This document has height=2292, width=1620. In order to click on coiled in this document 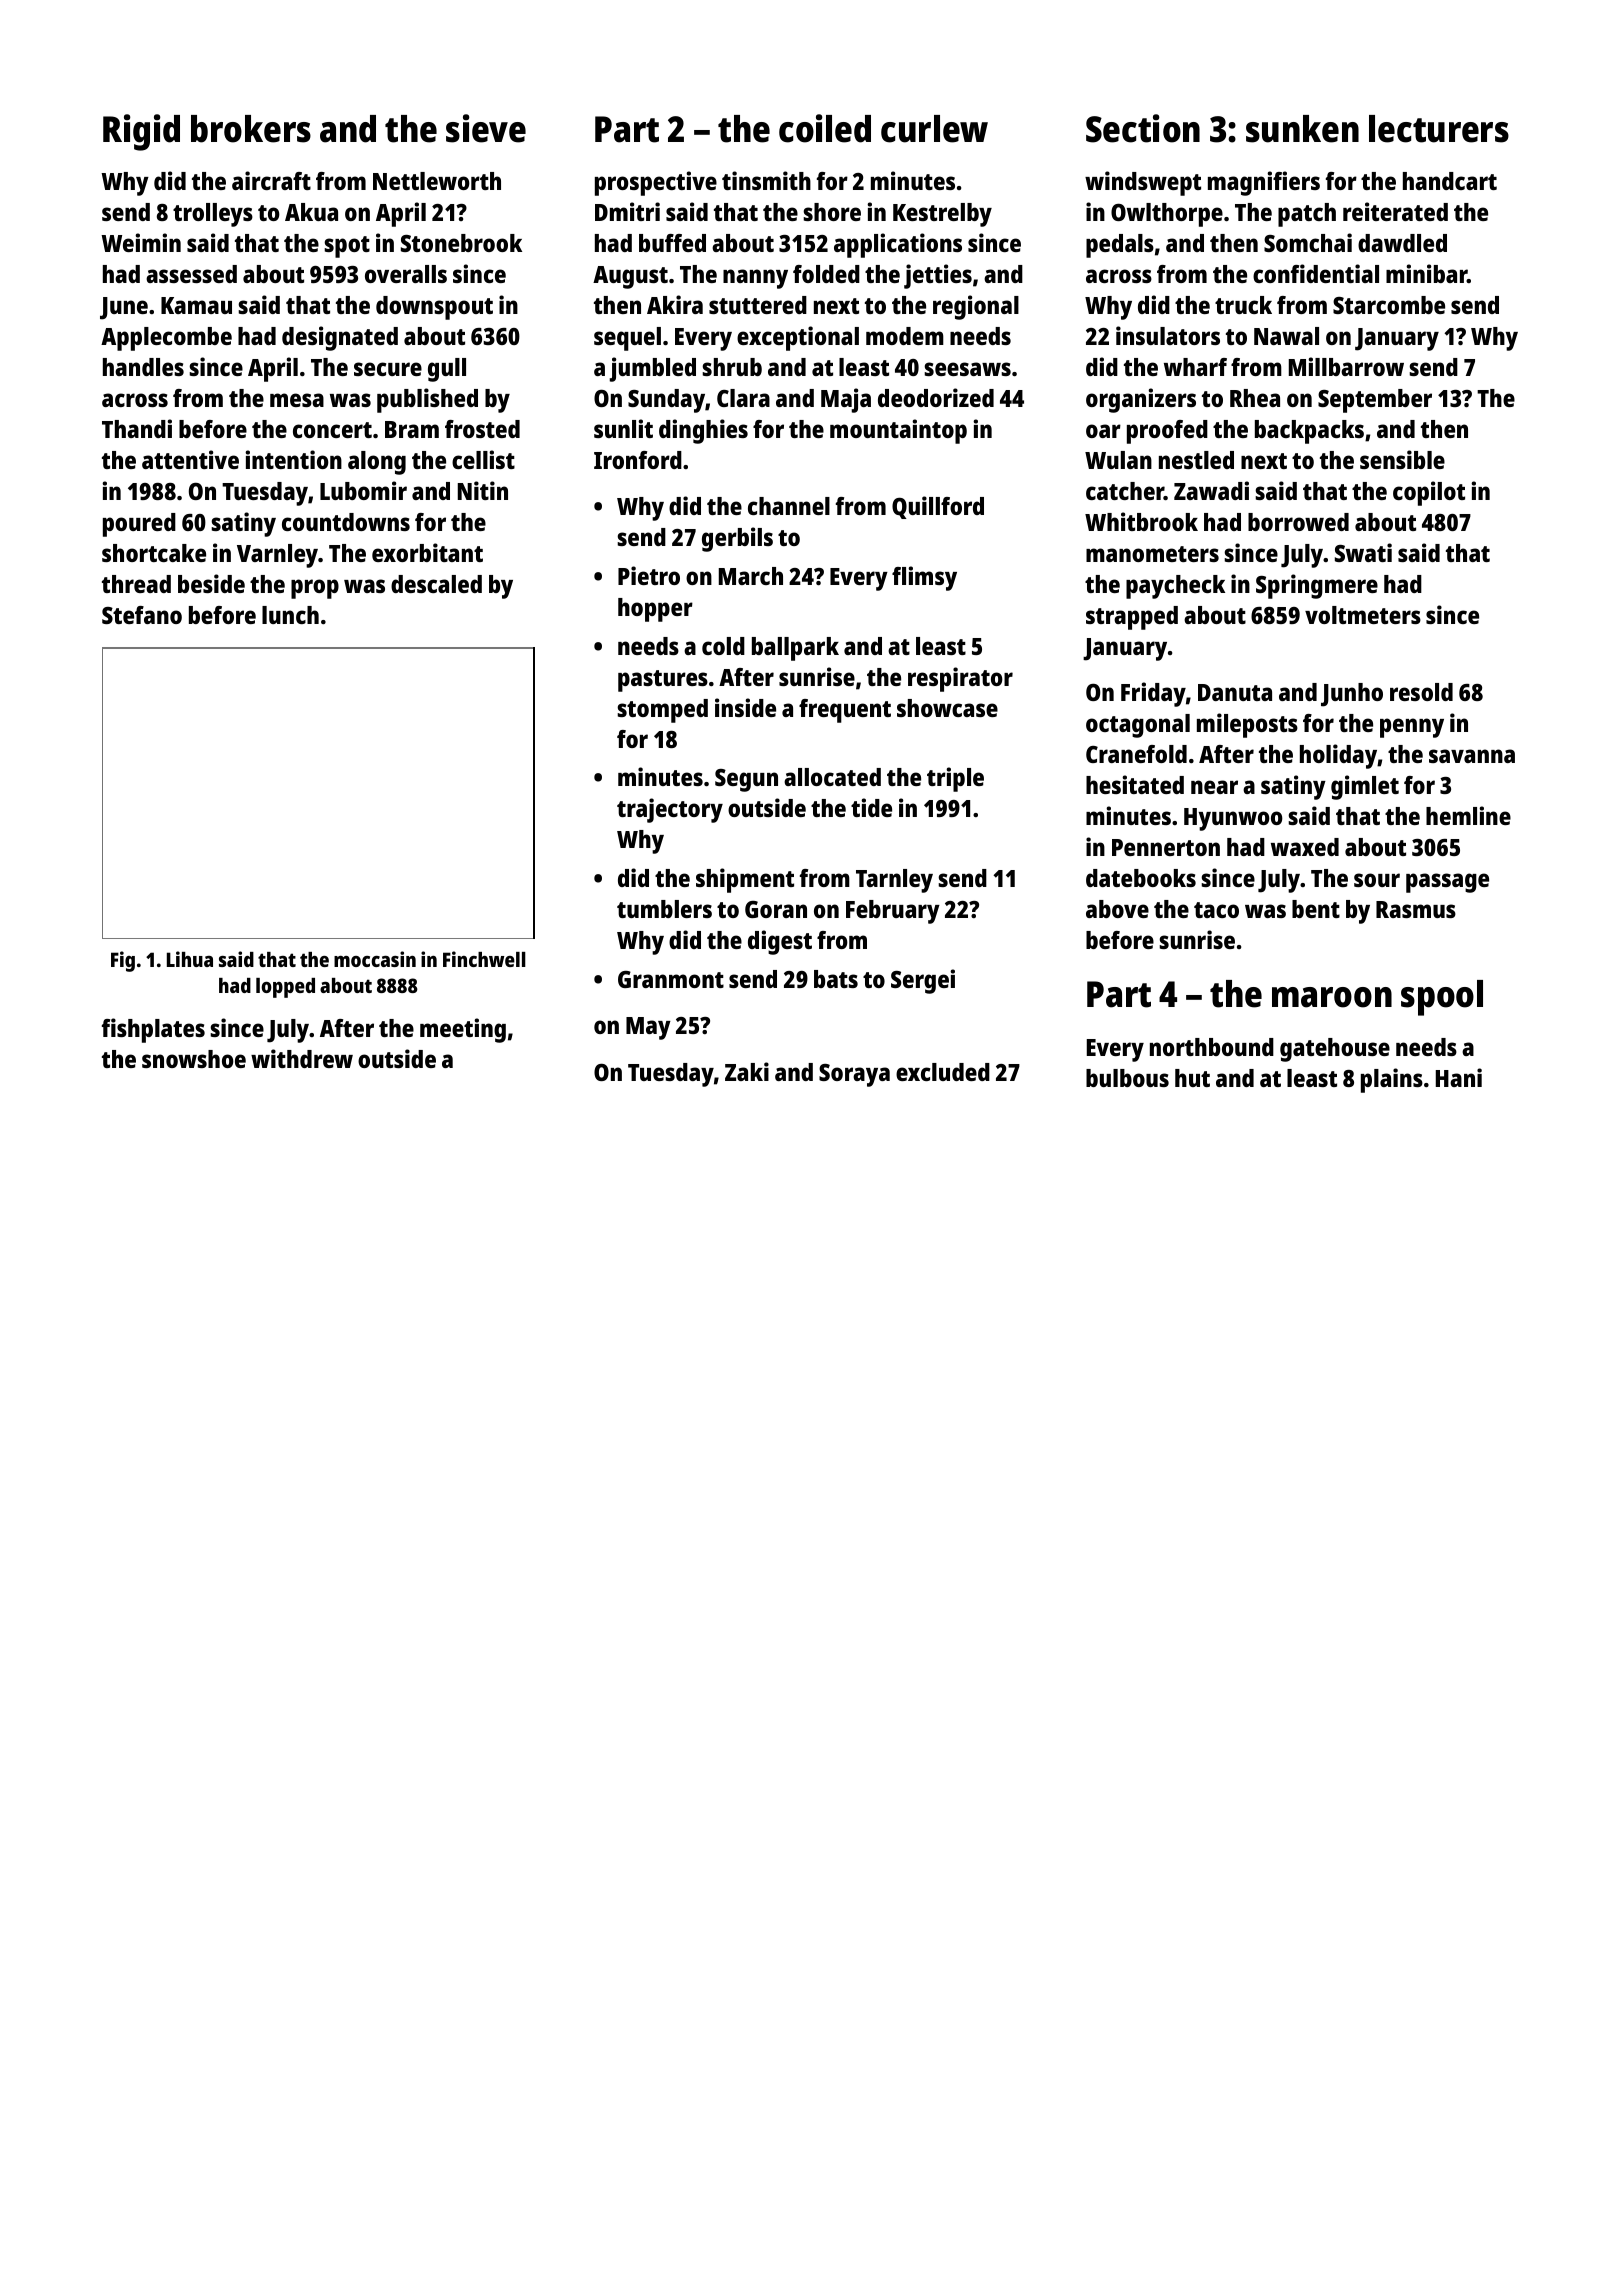, I will do `click(825, 128)`.
